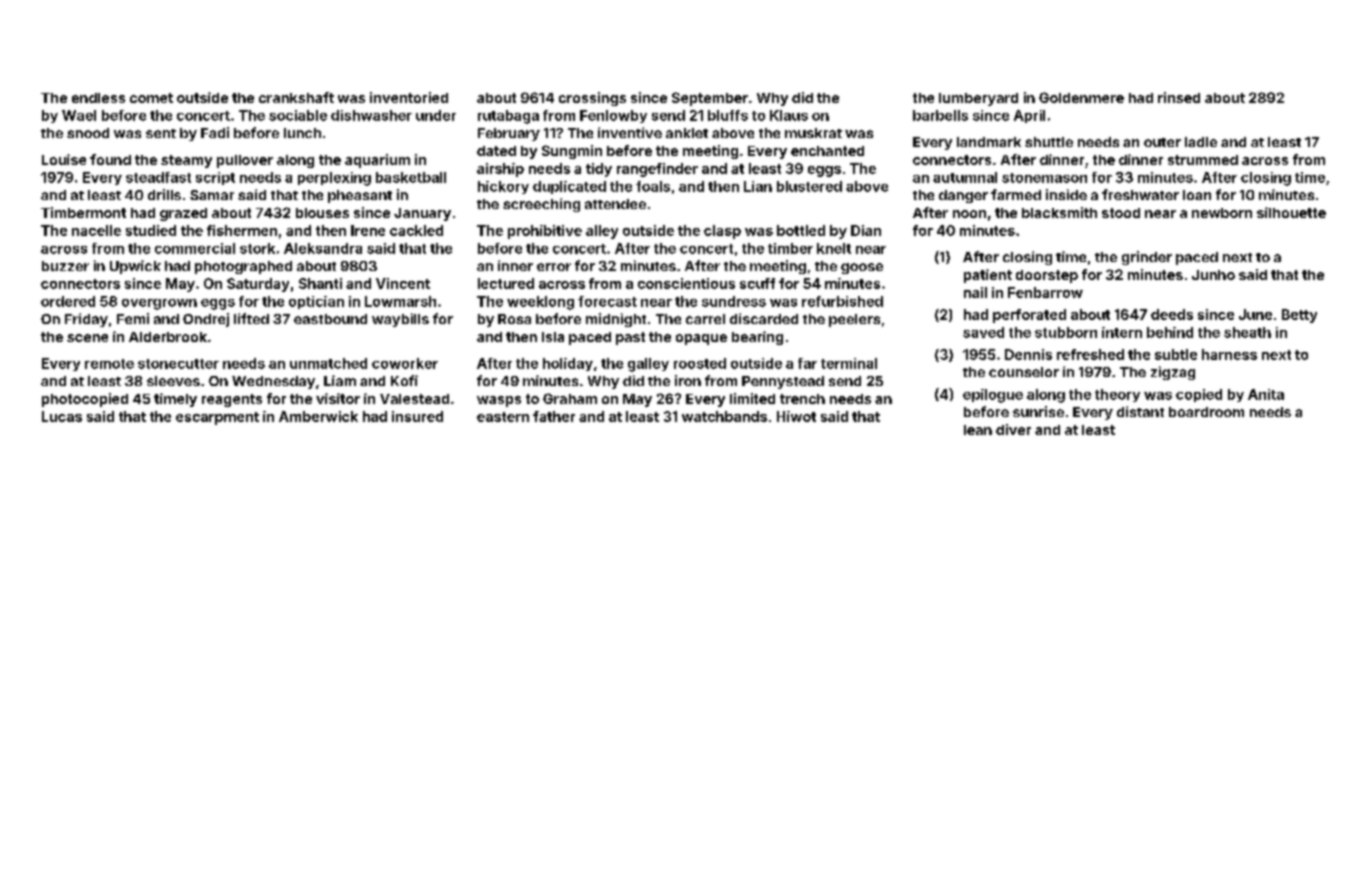 This screenshot has width=1372, height=887. Describe the element at coordinates (320, 283) in the screenshot. I see `Shanti` at that location.
